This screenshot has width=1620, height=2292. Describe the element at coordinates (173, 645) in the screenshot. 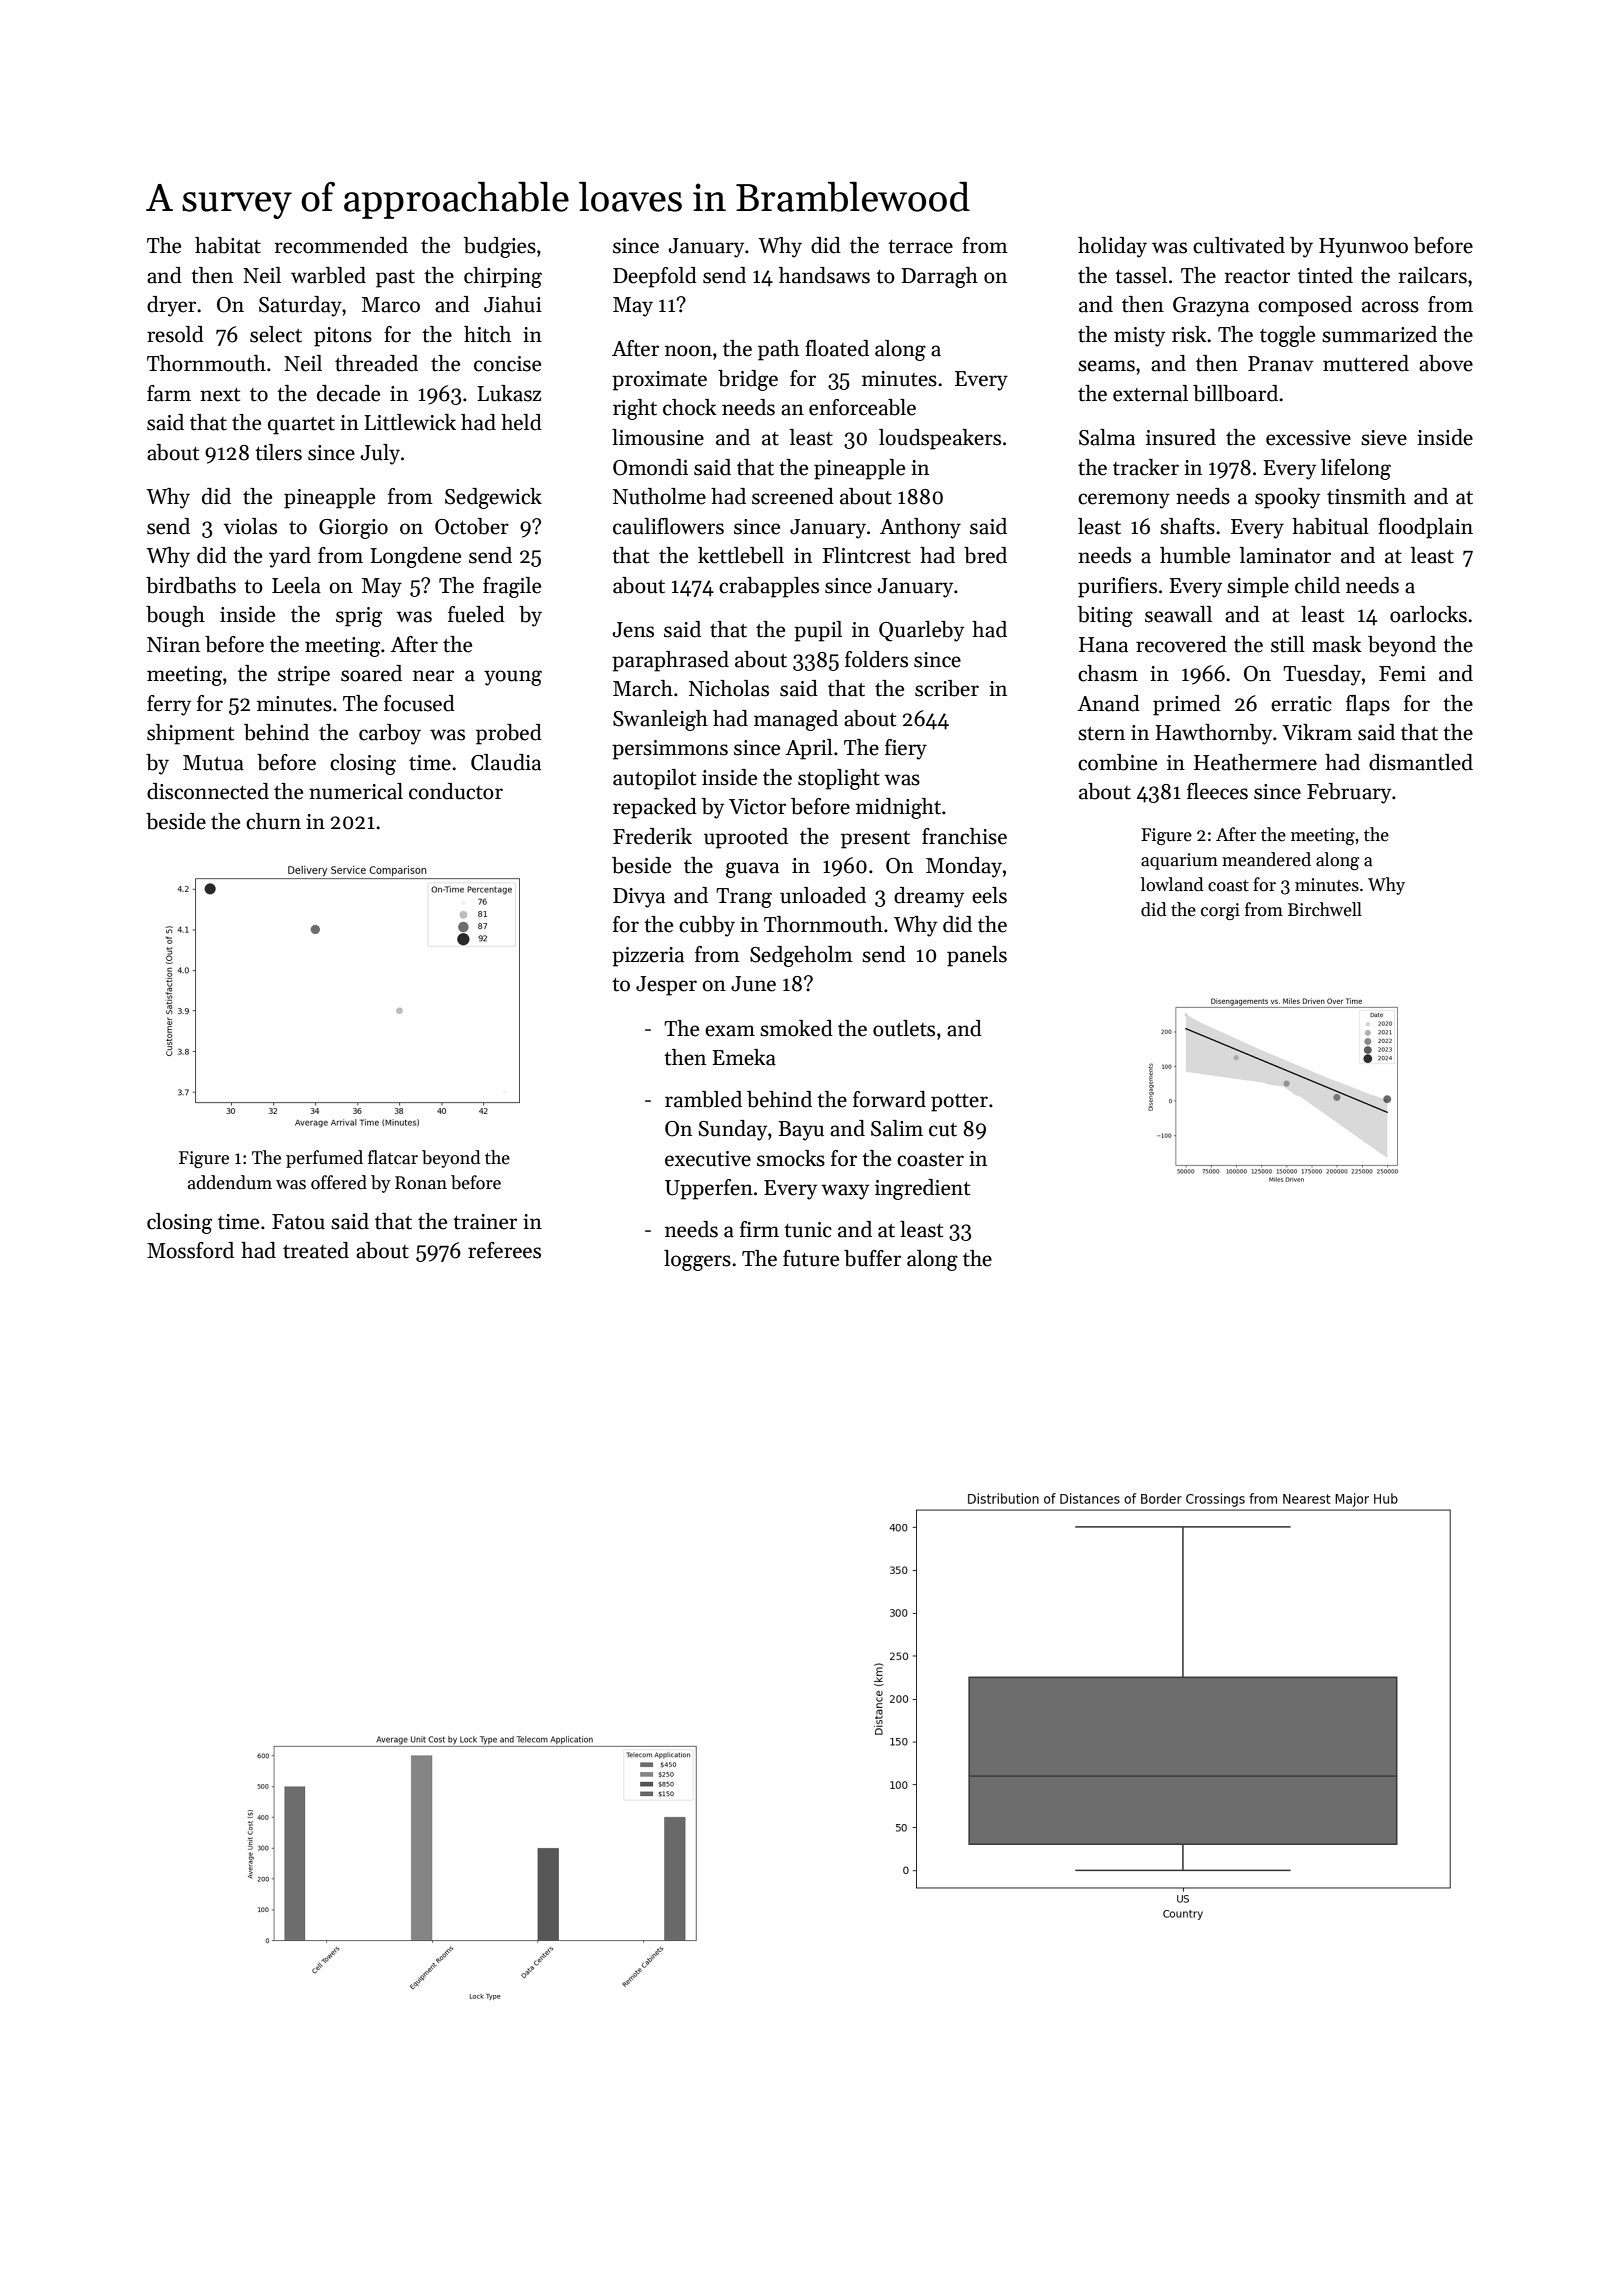

I see `Niran` at that location.
